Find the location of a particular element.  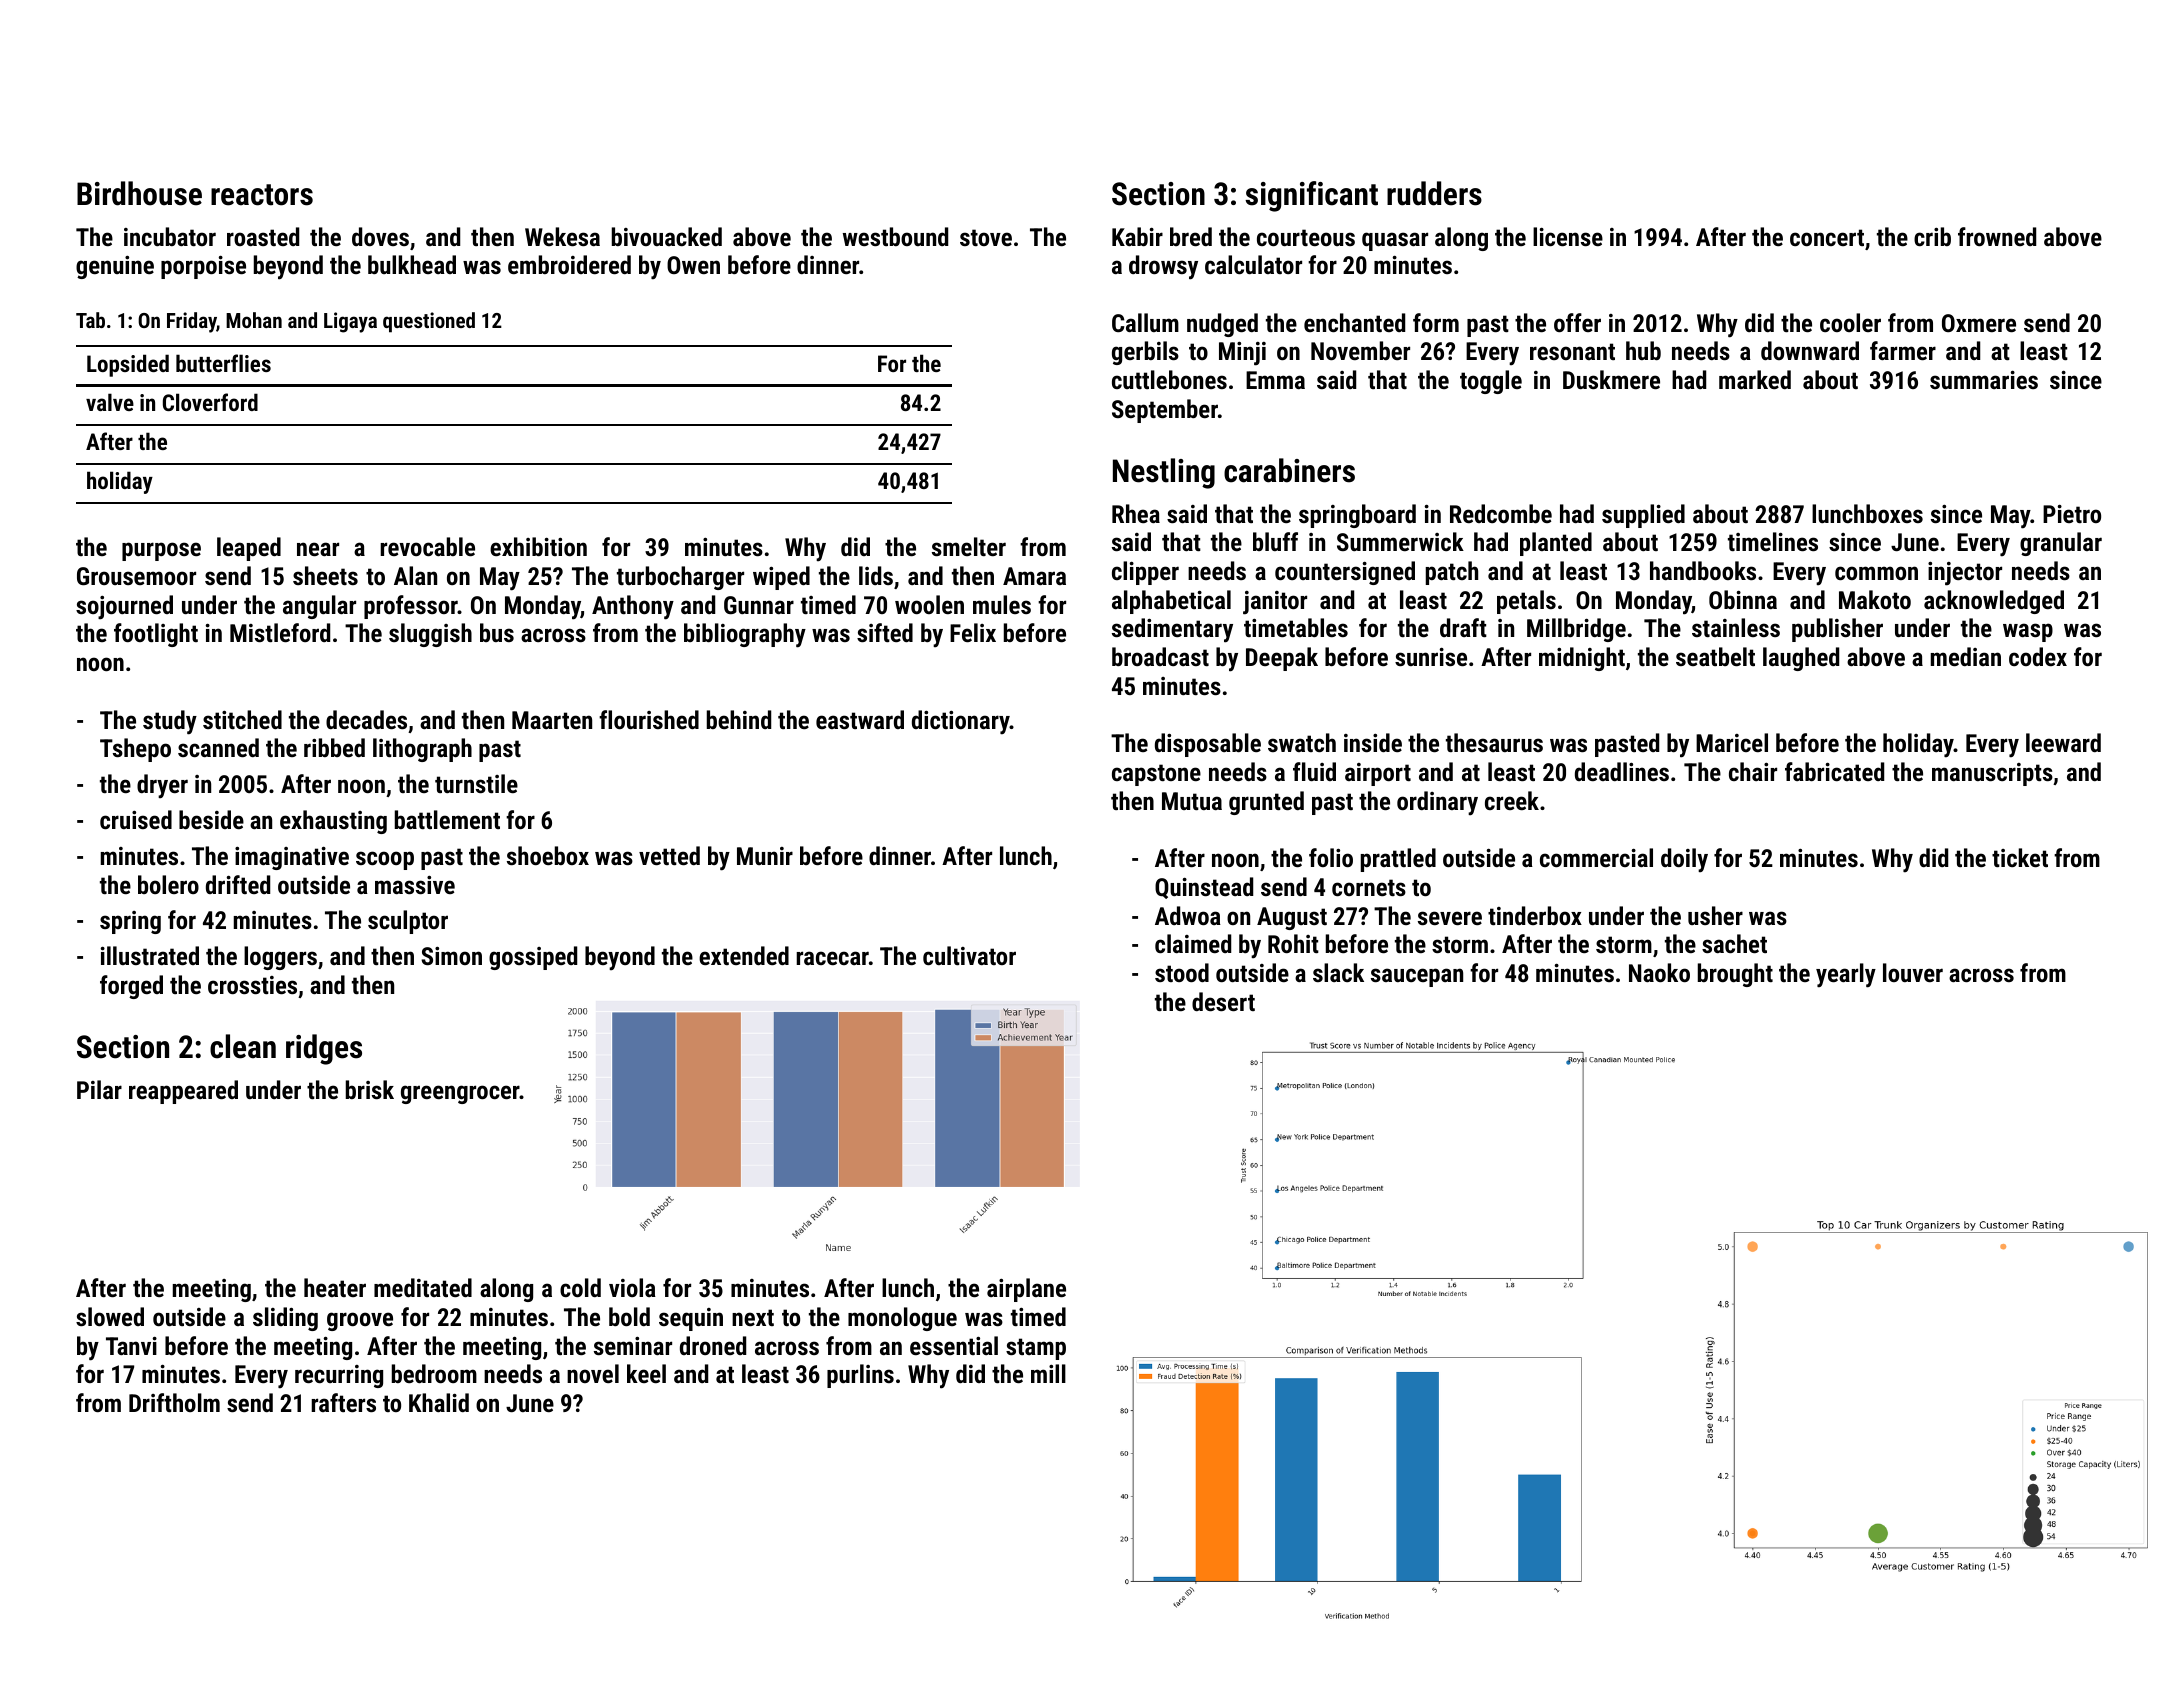

questioned is located at coordinates (429, 322).
